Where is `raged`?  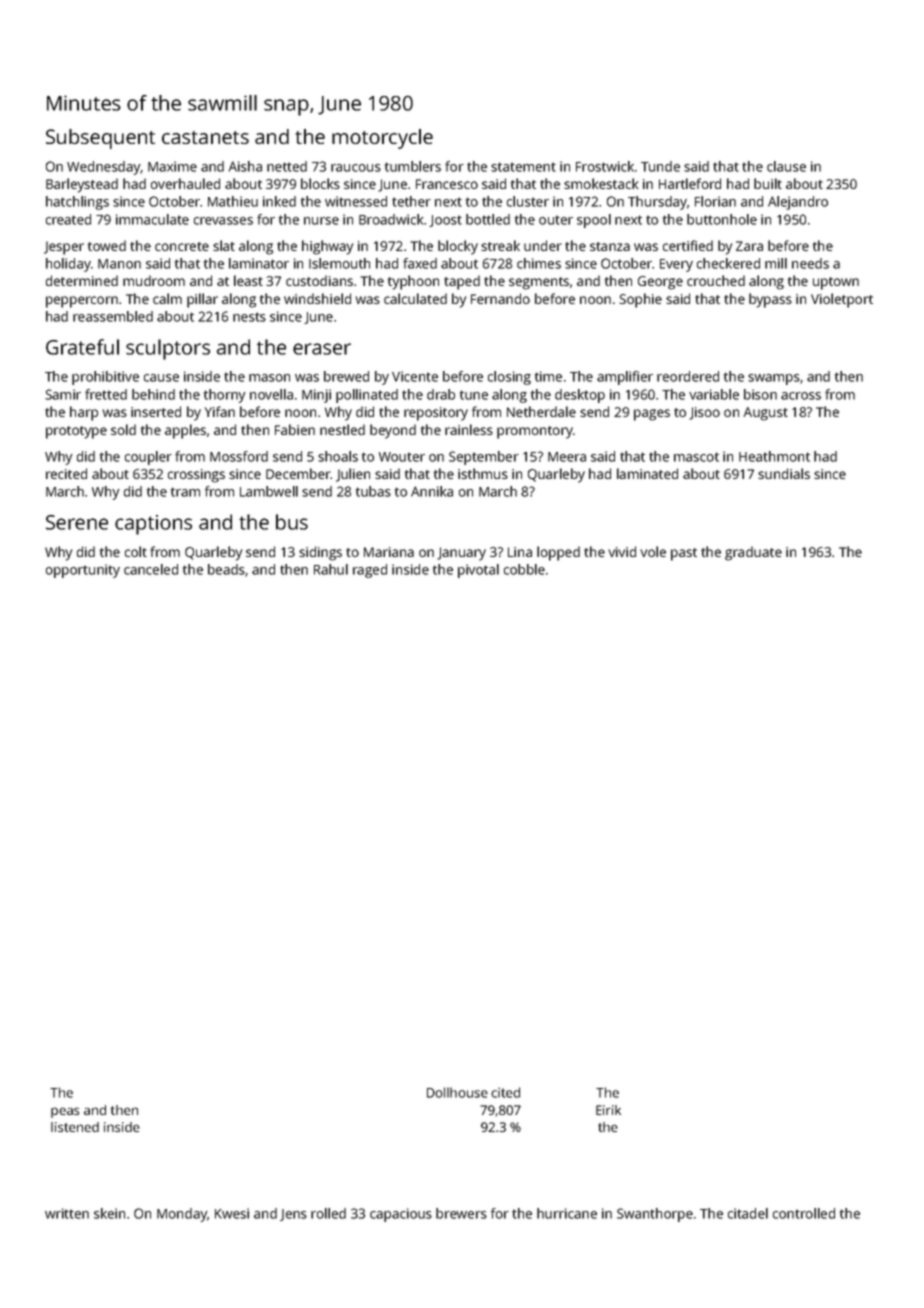
raged is located at coordinates (370, 571).
